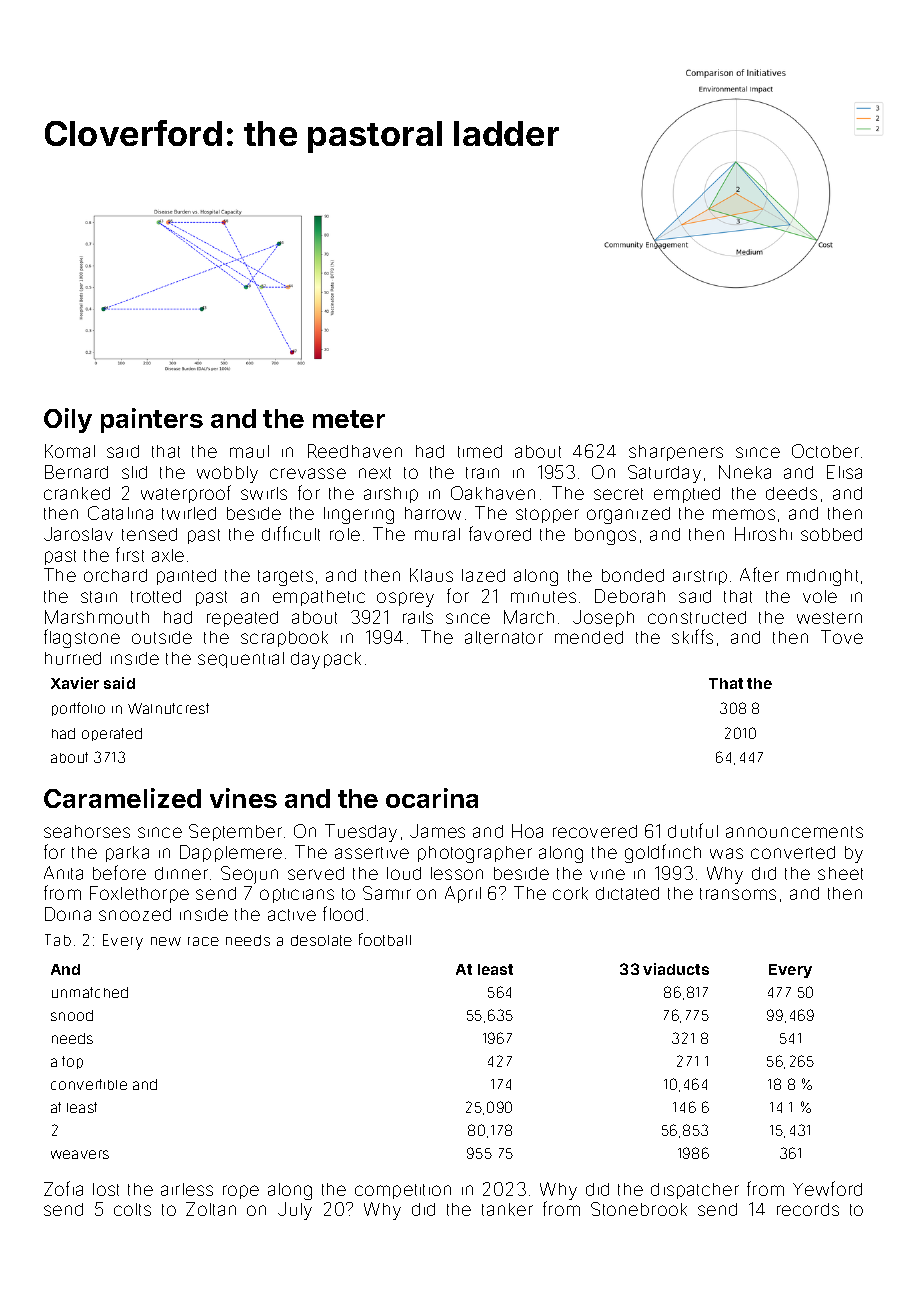 The height and width of the document is (1316, 908). What do you see at coordinates (285, 578) in the document?
I see `targets` at bounding box center [285, 578].
